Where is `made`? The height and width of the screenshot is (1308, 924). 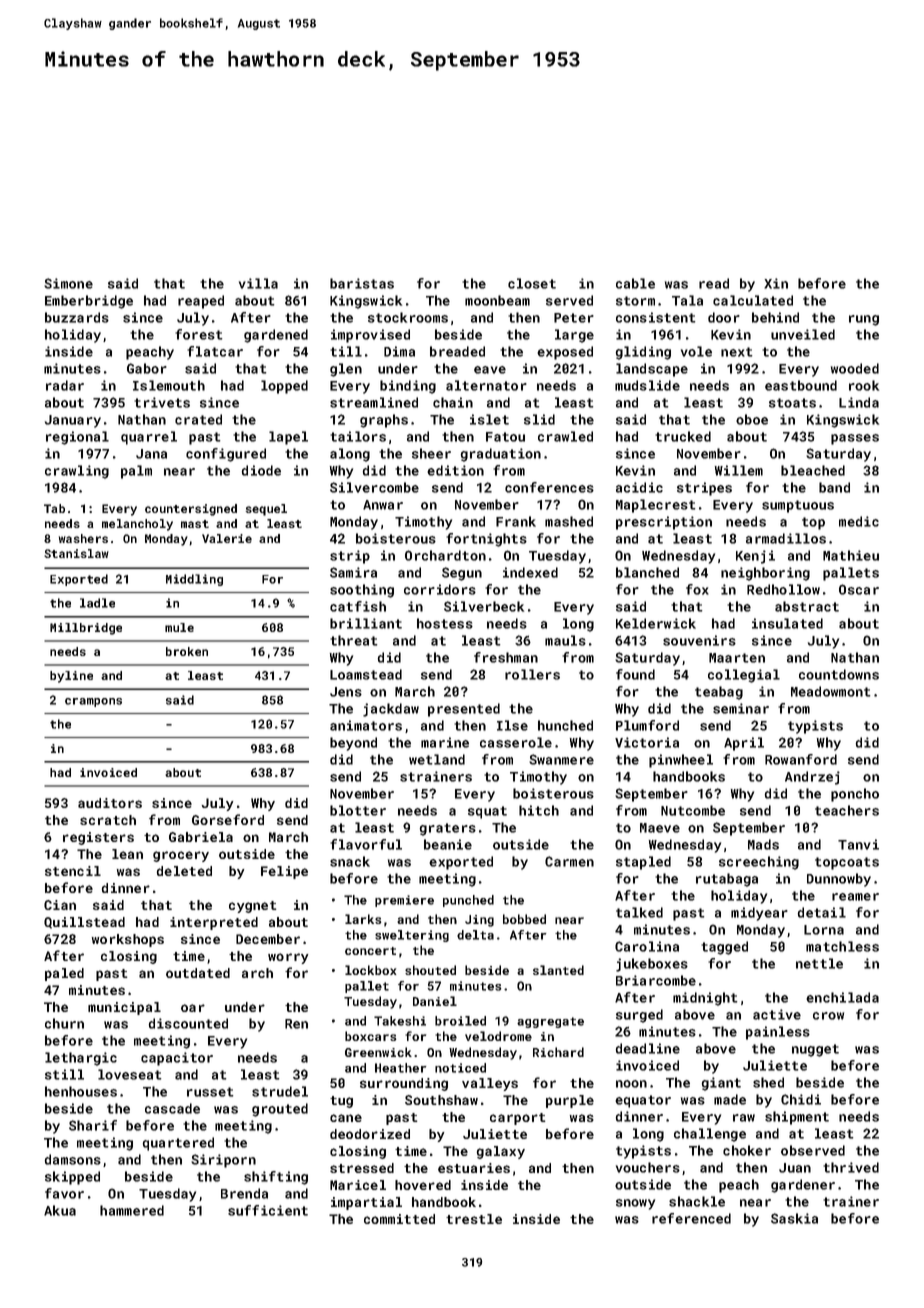 made is located at coordinates (730, 1099).
